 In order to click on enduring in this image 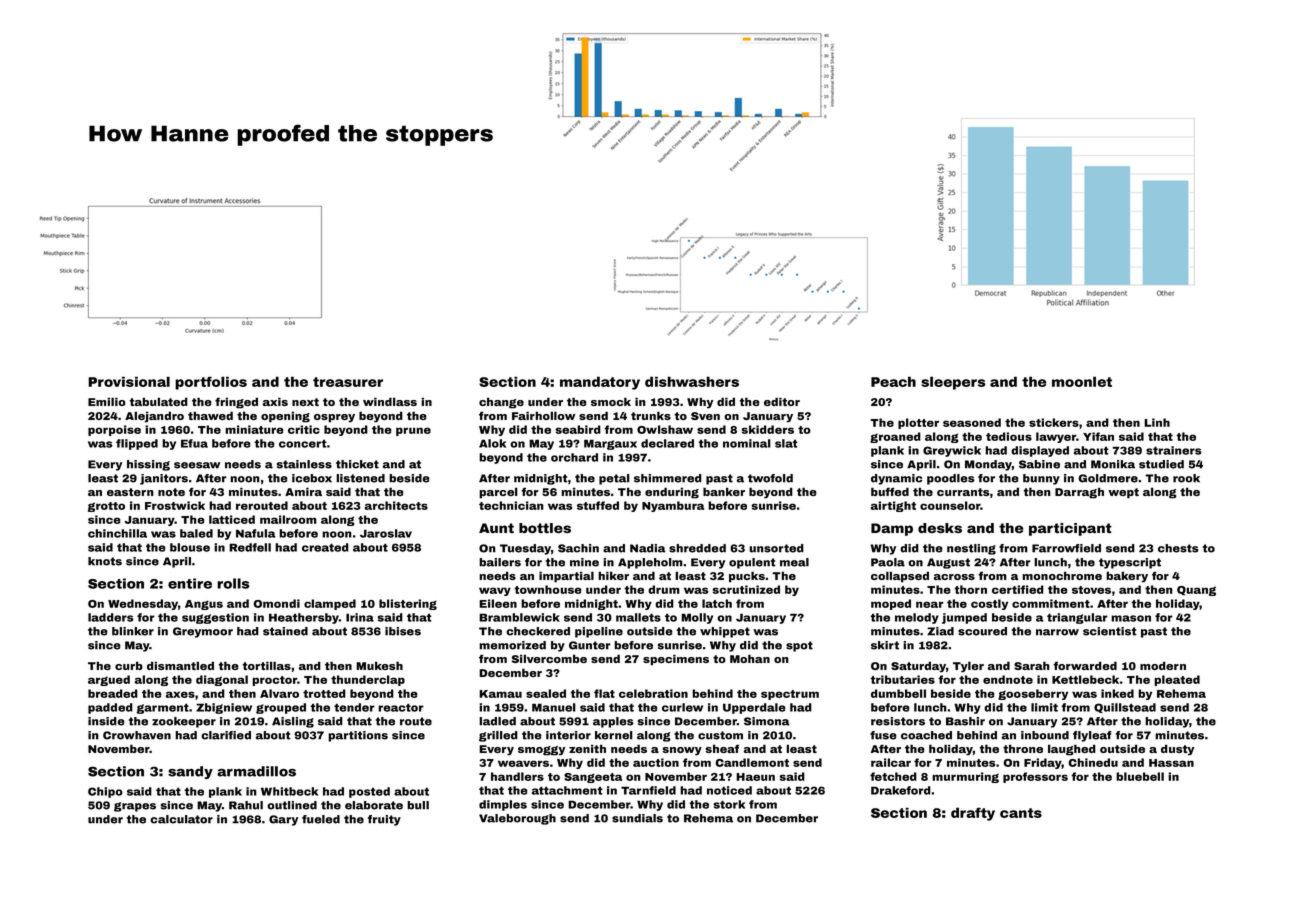, I will do `click(672, 493)`.
